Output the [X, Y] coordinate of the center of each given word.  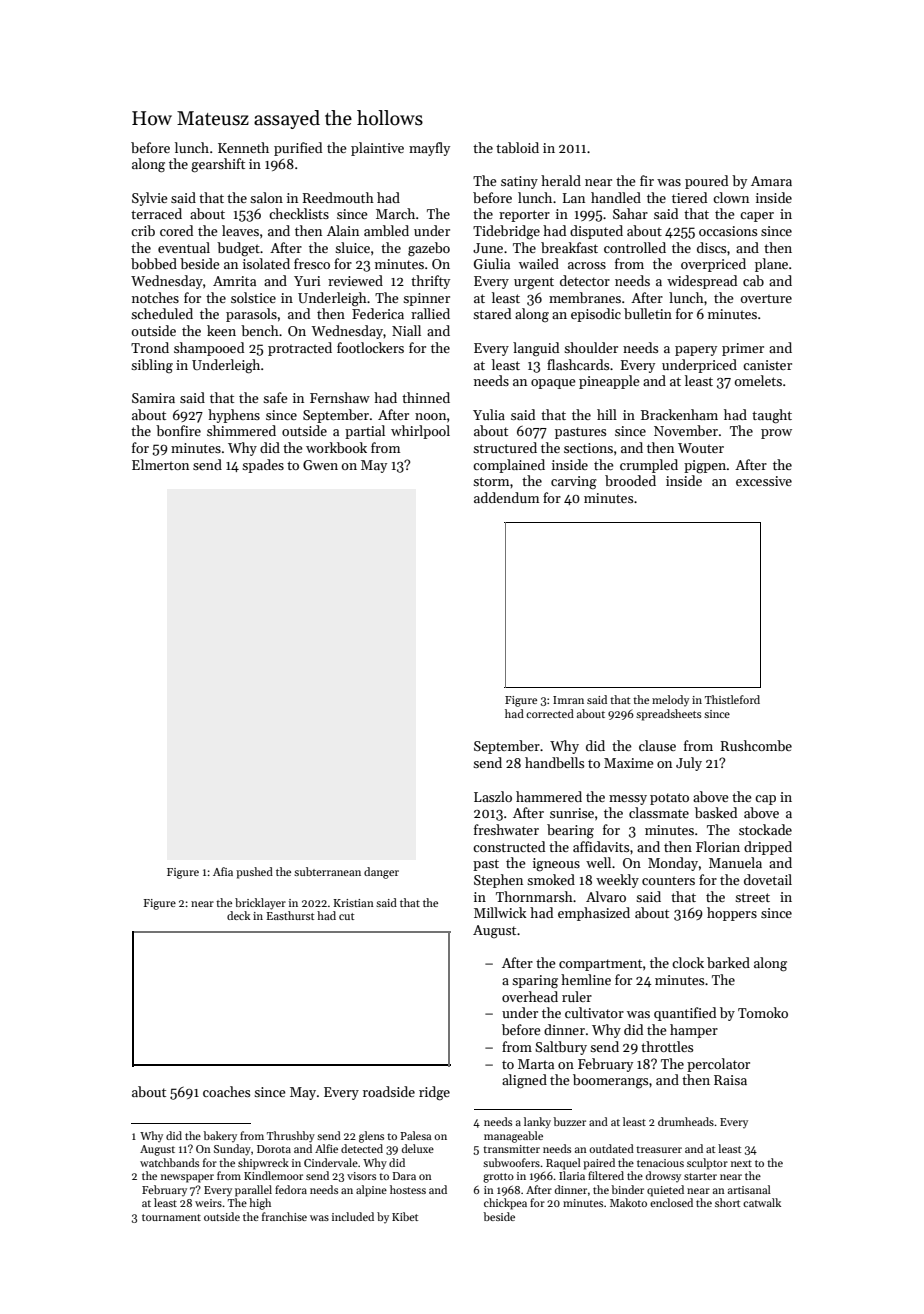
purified [298, 149]
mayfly [429, 149]
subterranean [327, 871]
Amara [771, 181]
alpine [371, 1191]
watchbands [169, 1162]
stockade [765, 829]
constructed [509, 846]
